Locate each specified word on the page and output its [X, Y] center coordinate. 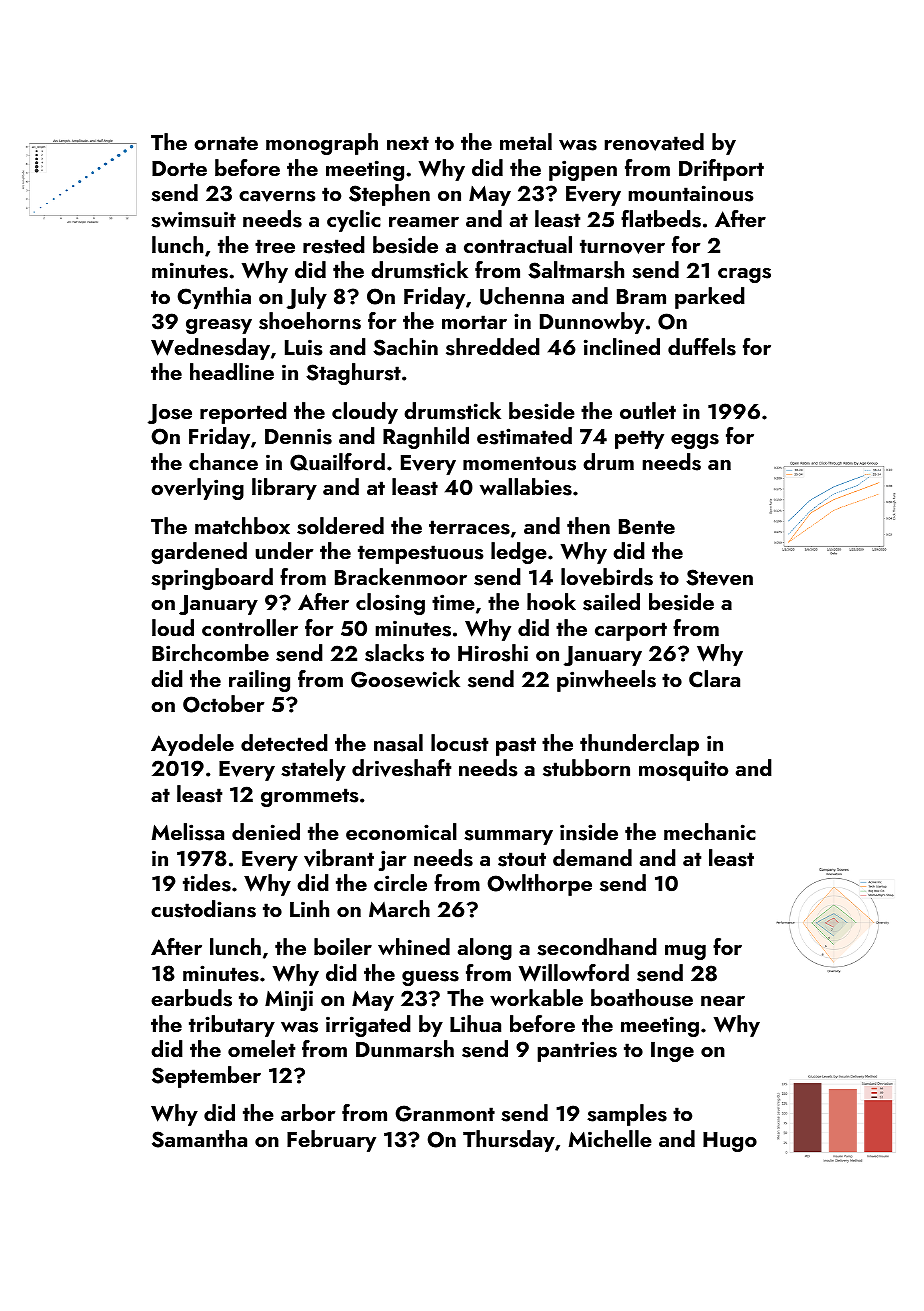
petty [639, 439]
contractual [518, 244]
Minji [289, 1000]
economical [401, 831]
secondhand [597, 947]
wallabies [526, 487]
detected [284, 742]
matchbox [242, 525]
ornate [226, 143]
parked [710, 298]
